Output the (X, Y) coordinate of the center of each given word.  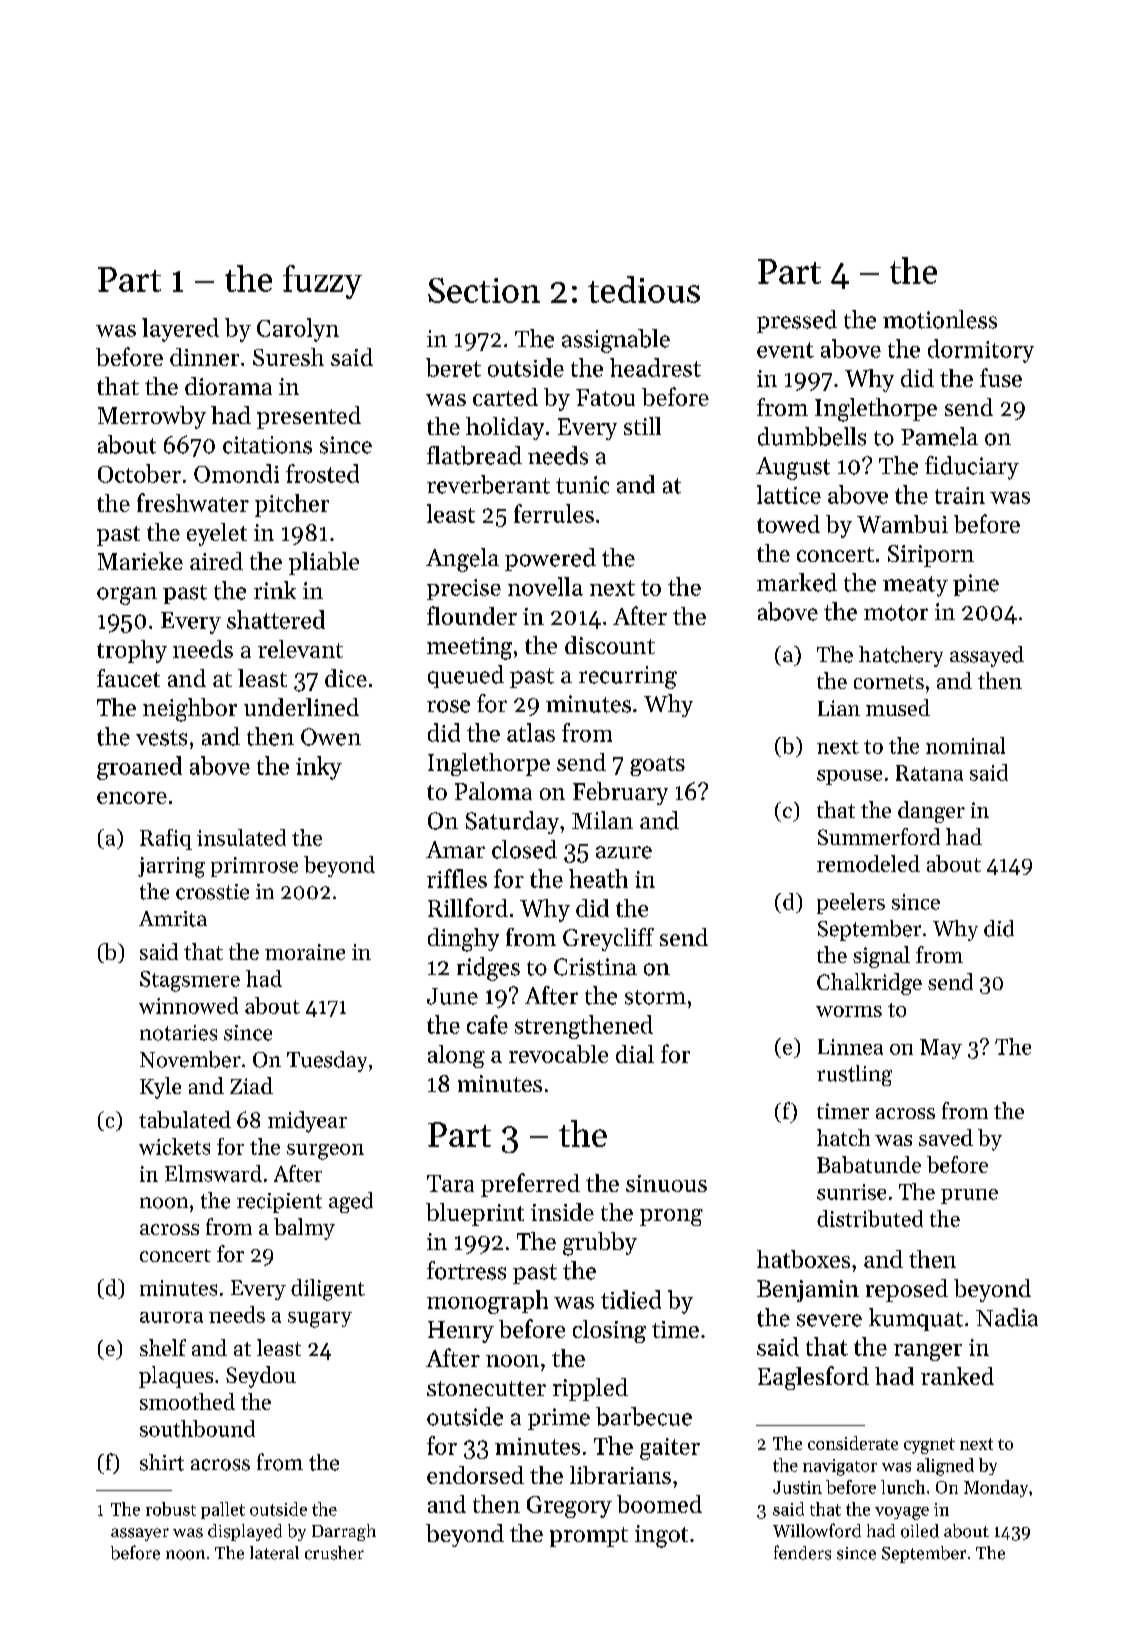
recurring (628, 677)
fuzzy (322, 282)
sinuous (666, 1183)
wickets (174, 1146)
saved (946, 1137)
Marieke (140, 561)
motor (896, 613)
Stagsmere (190, 981)
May (941, 1049)
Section (484, 290)
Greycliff (608, 939)
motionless (940, 319)
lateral (274, 1553)
